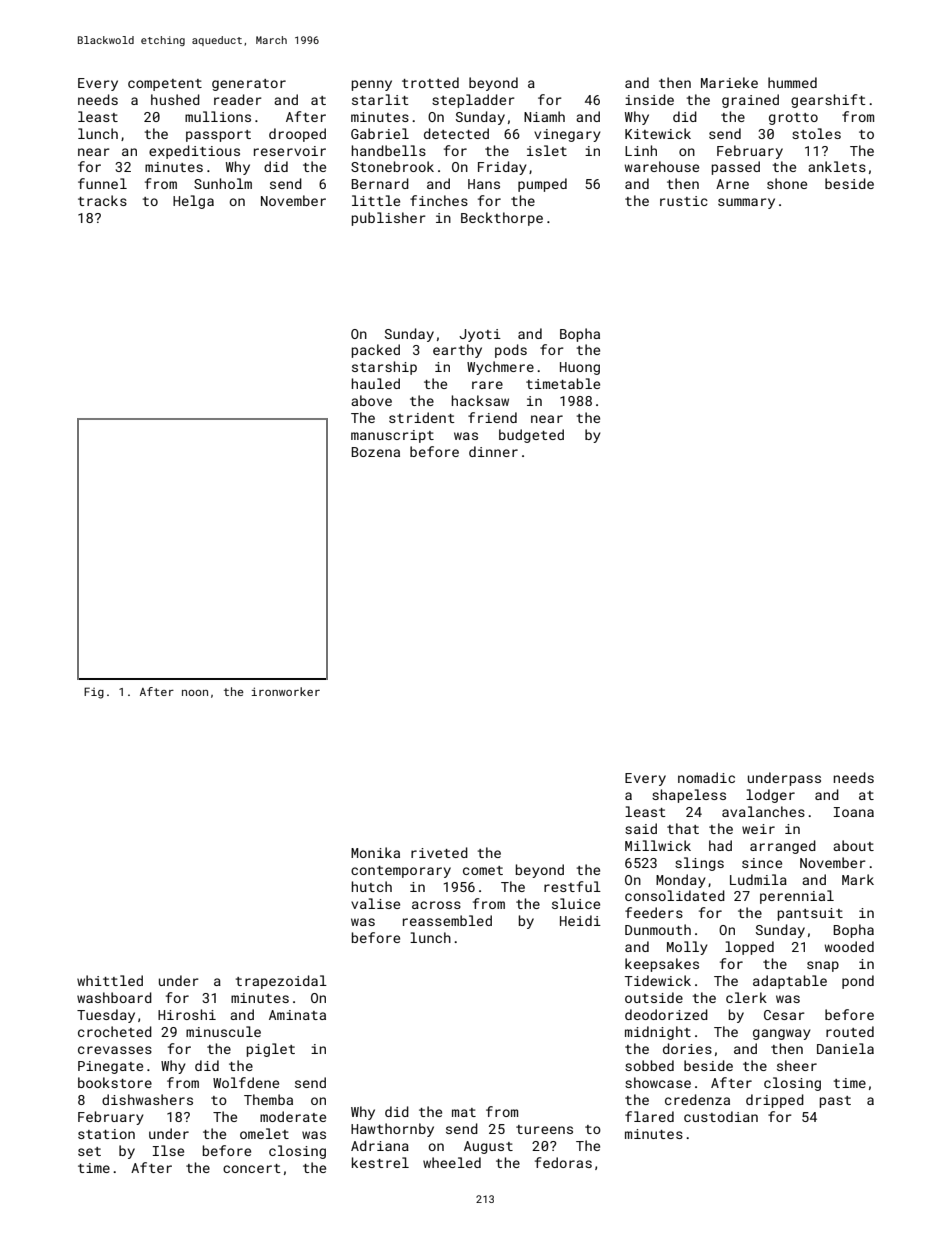 This screenshot has width=952, height=1233. I want to click on crocheted, so click(115, 1031).
